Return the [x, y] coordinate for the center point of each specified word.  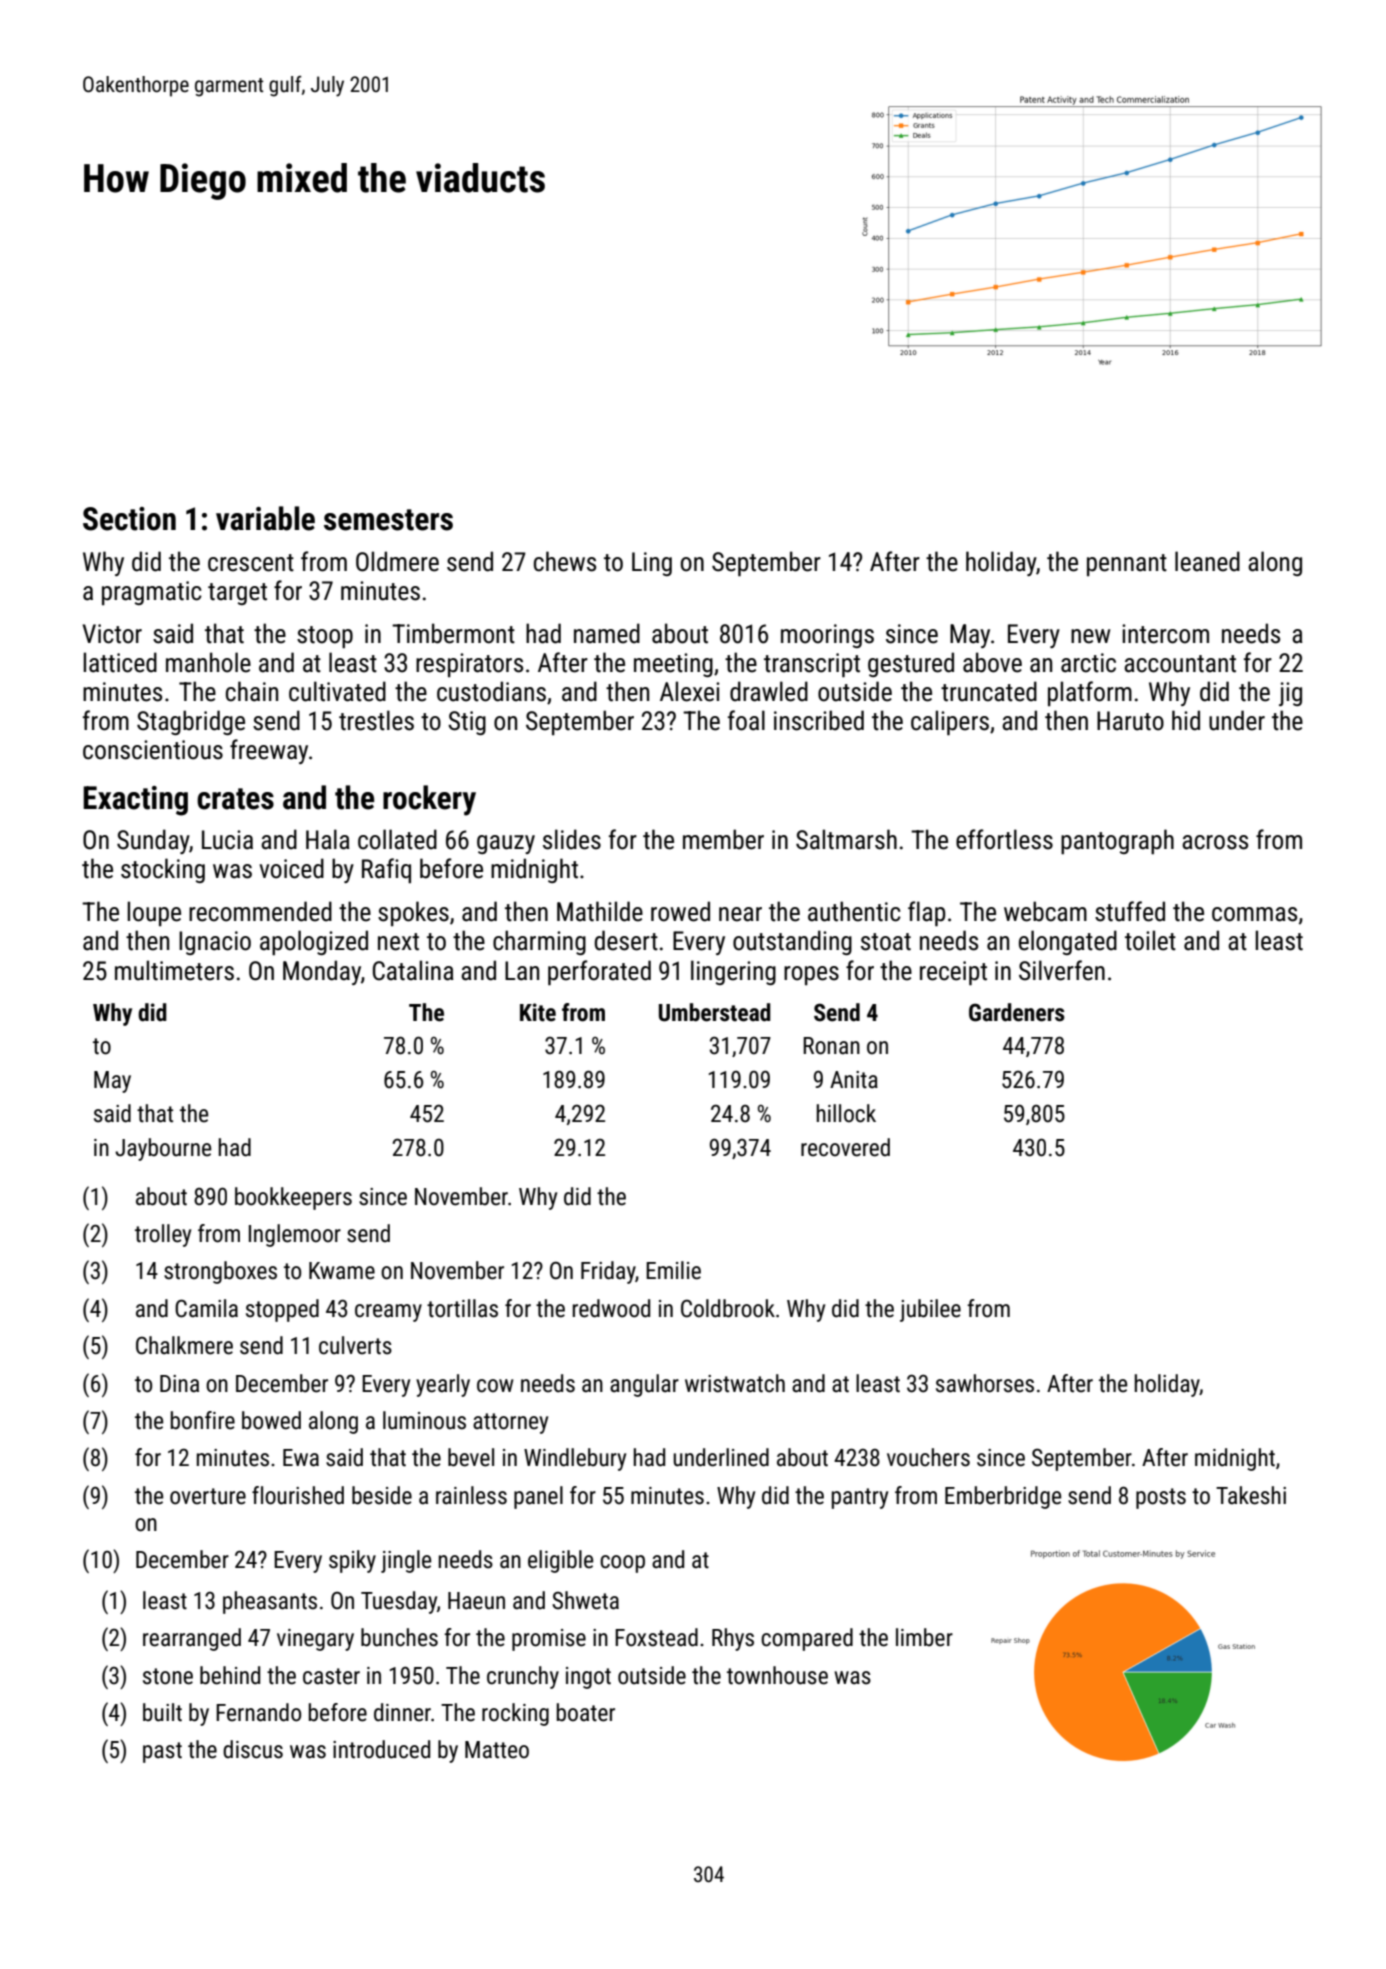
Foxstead [656, 1637]
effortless [1004, 839]
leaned [1207, 561]
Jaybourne [163, 1149]
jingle [406, 1561]
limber [924, 1637]
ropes [811, 975]
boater [586, 1712]
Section [129, 519]
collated [397, 839]
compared [807, 1639]
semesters [388, 520]
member [723, 839]
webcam [1045, 911]
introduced [381, 1749]
